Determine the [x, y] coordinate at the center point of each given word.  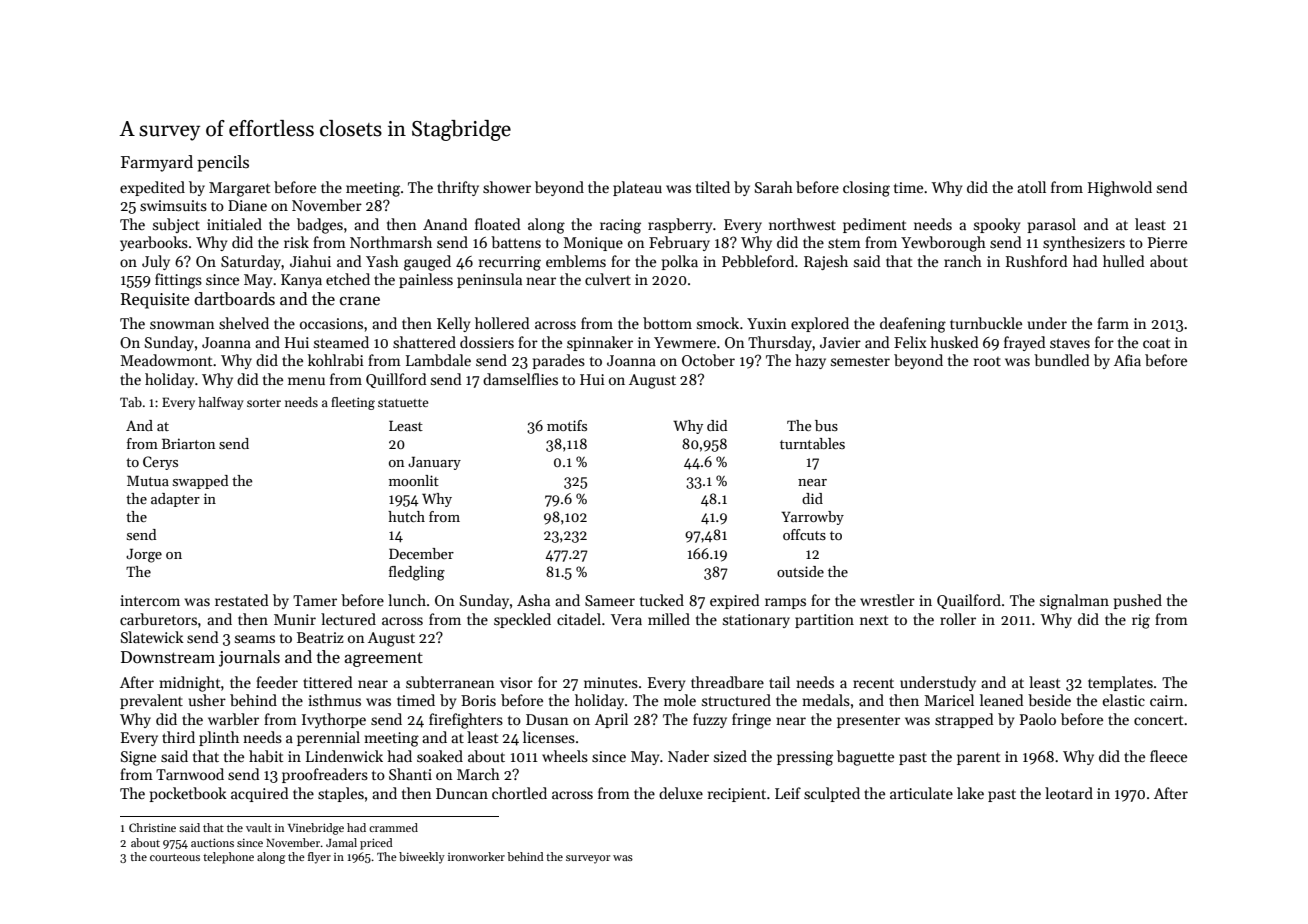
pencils [223, 163]
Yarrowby [812, 518]
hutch [406, 516]
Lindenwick [344, 756]
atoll [1031, 187]
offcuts [804, 534]
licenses [549, 737]
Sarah [774, 187]
